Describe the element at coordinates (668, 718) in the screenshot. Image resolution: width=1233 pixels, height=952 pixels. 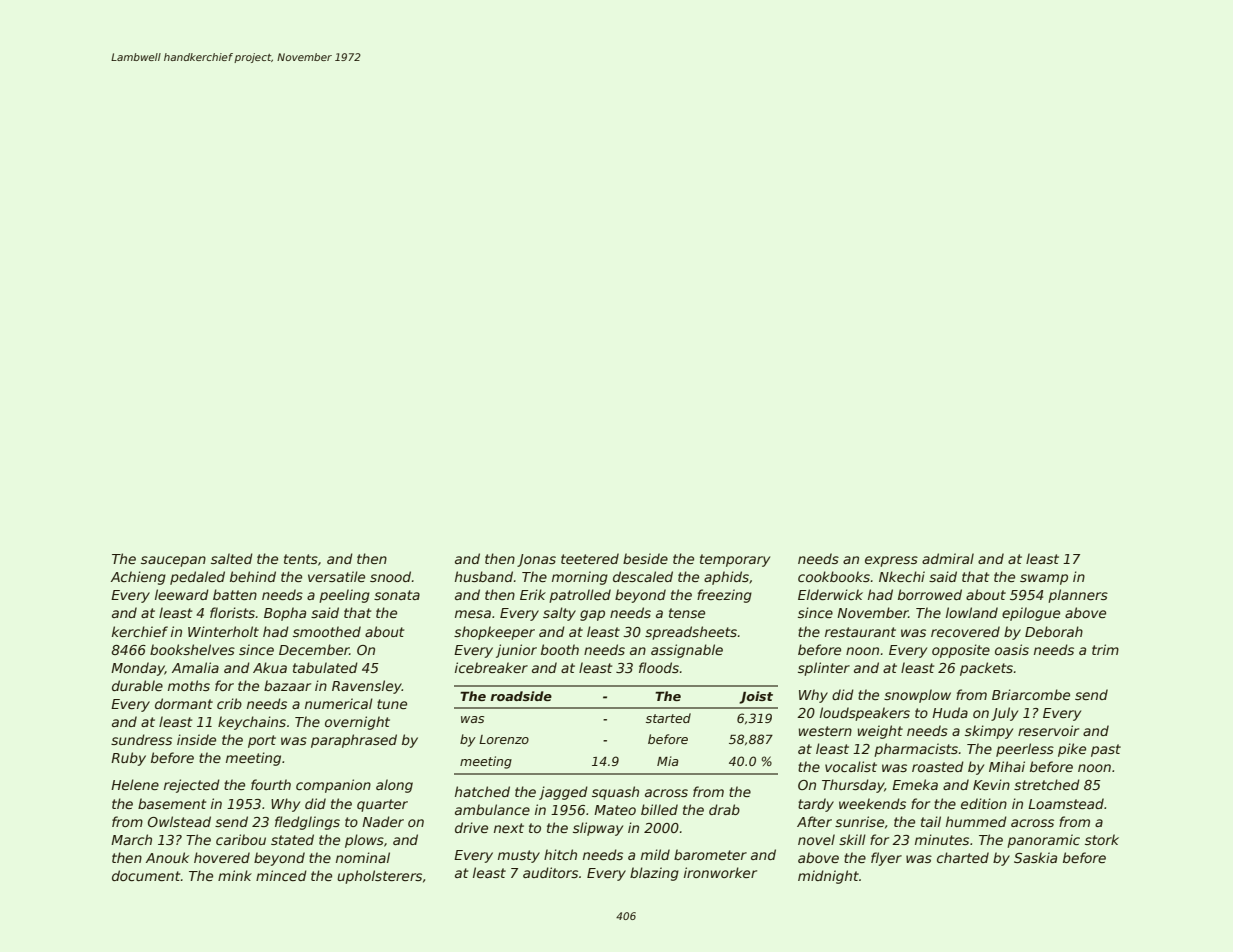
I see `started` at that location.
